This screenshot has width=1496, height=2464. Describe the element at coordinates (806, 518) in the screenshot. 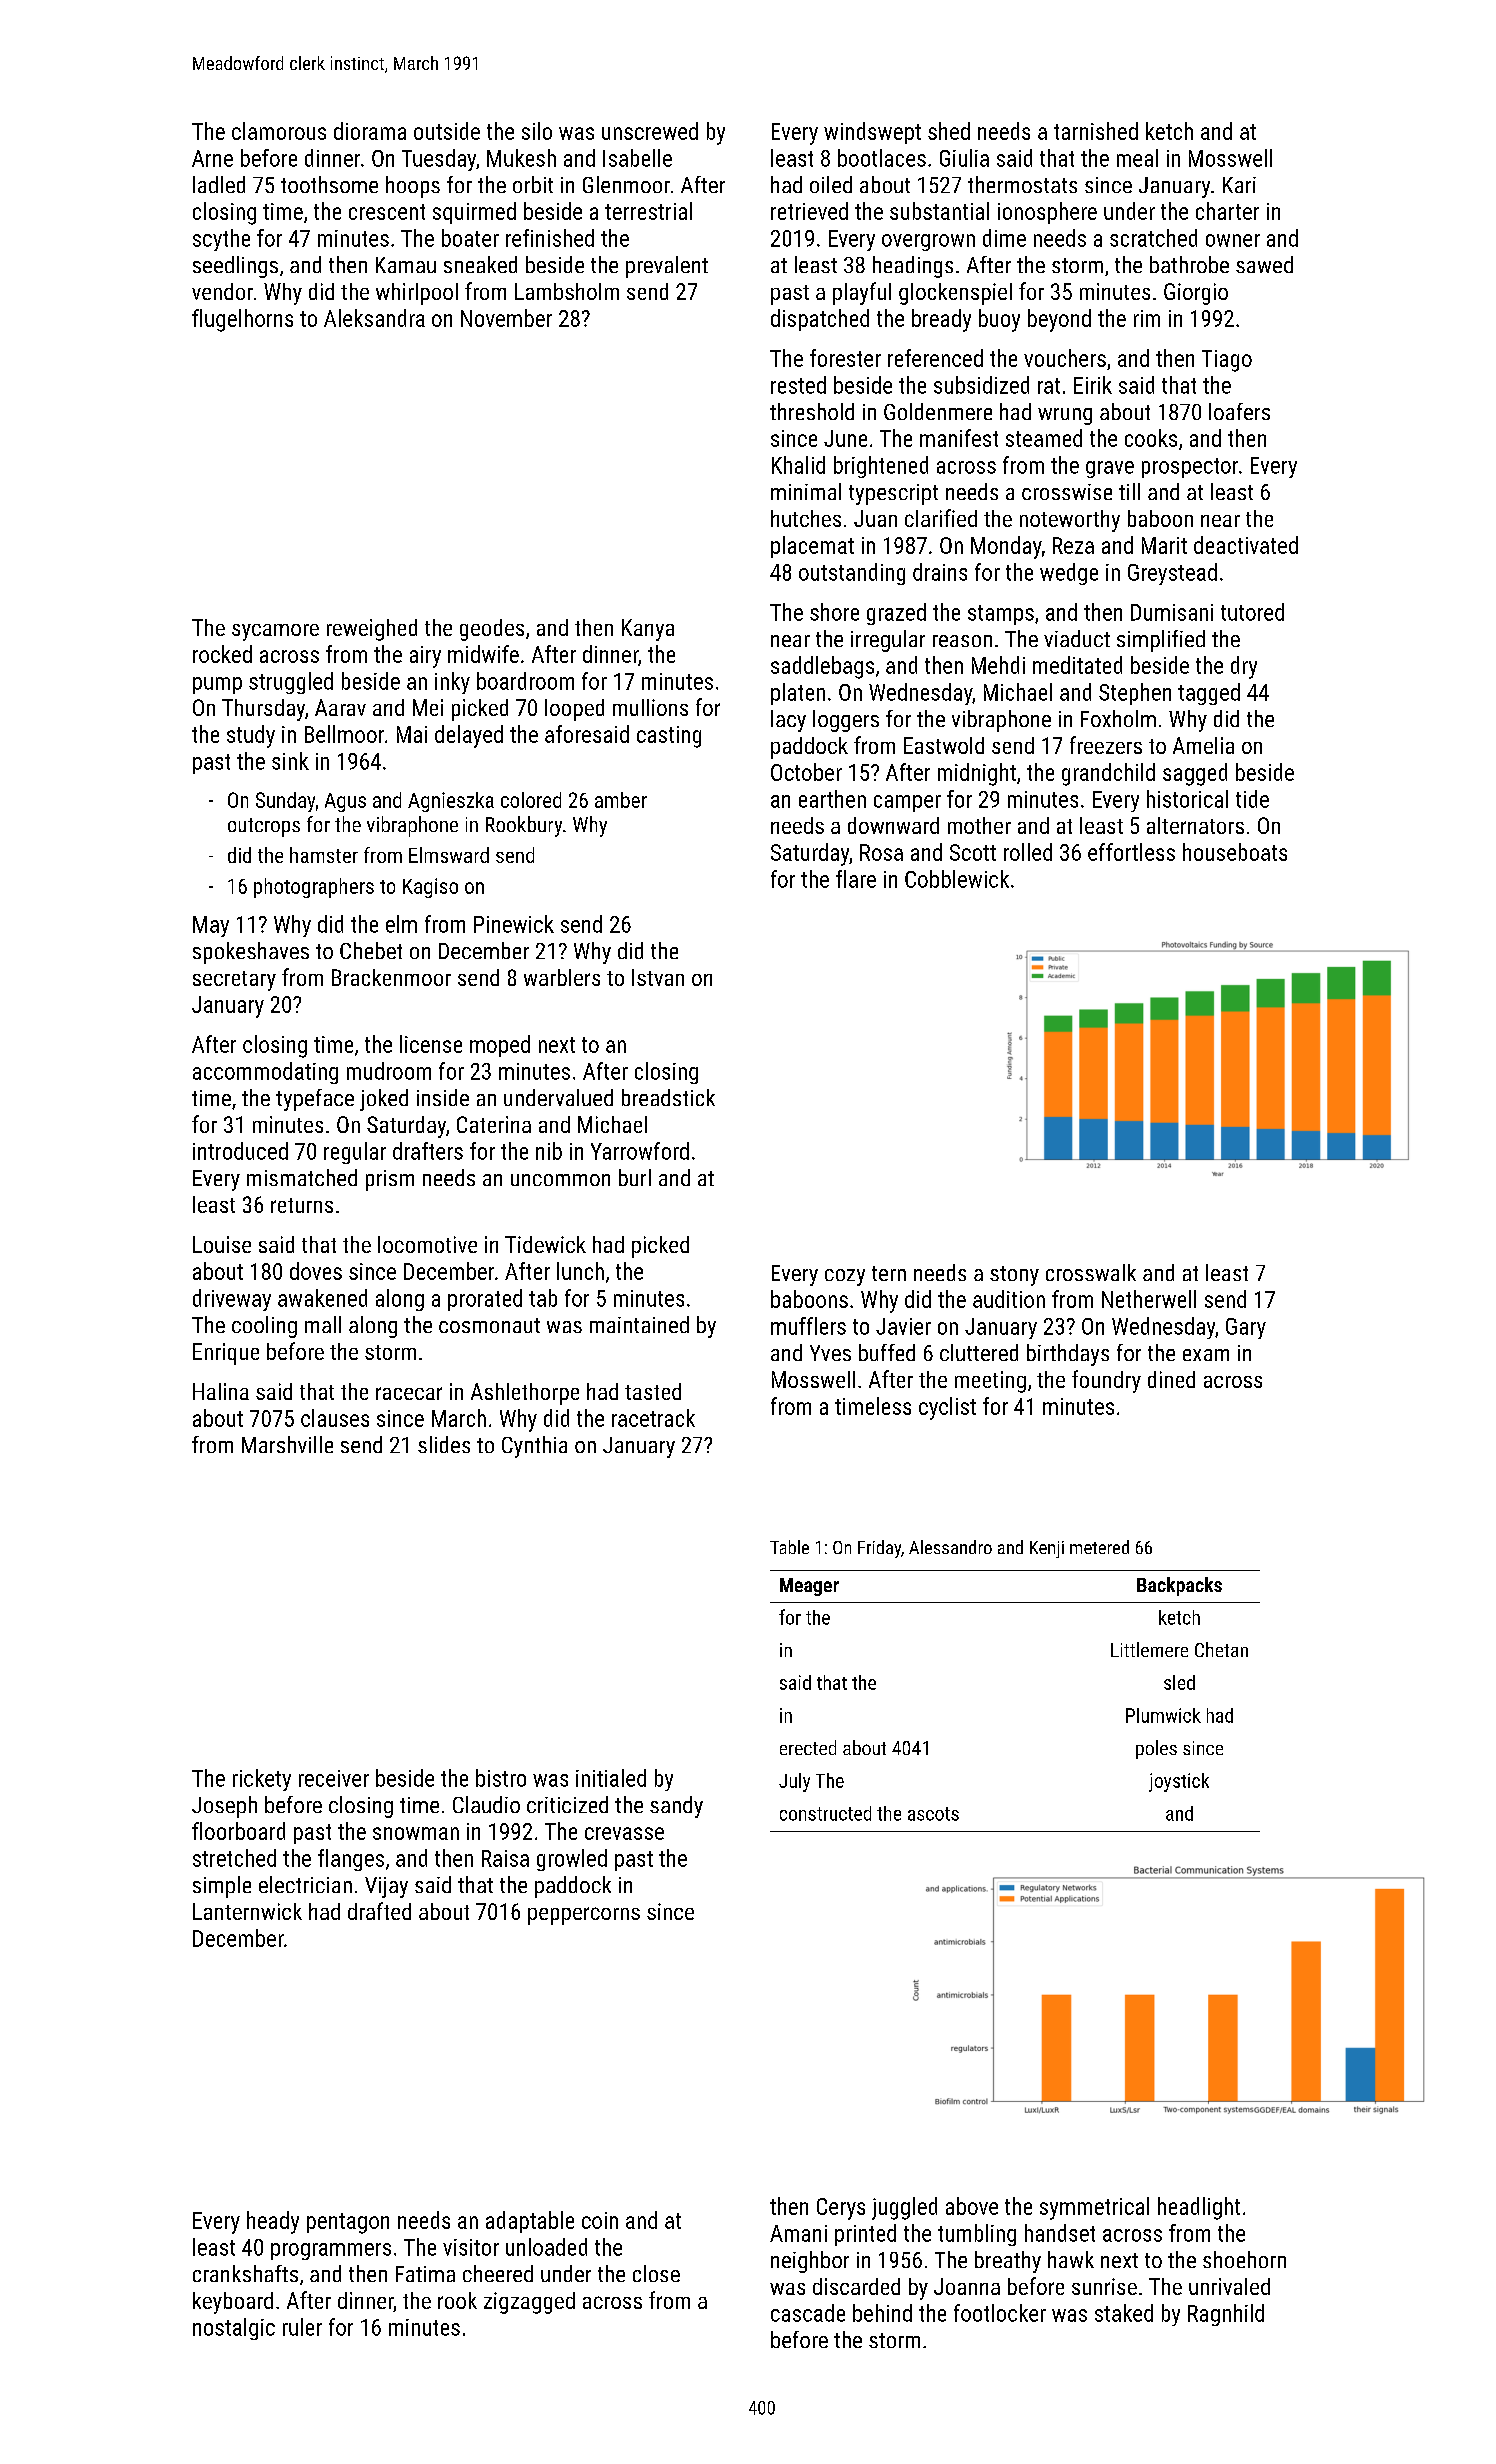

I see `hutches` at that location.
